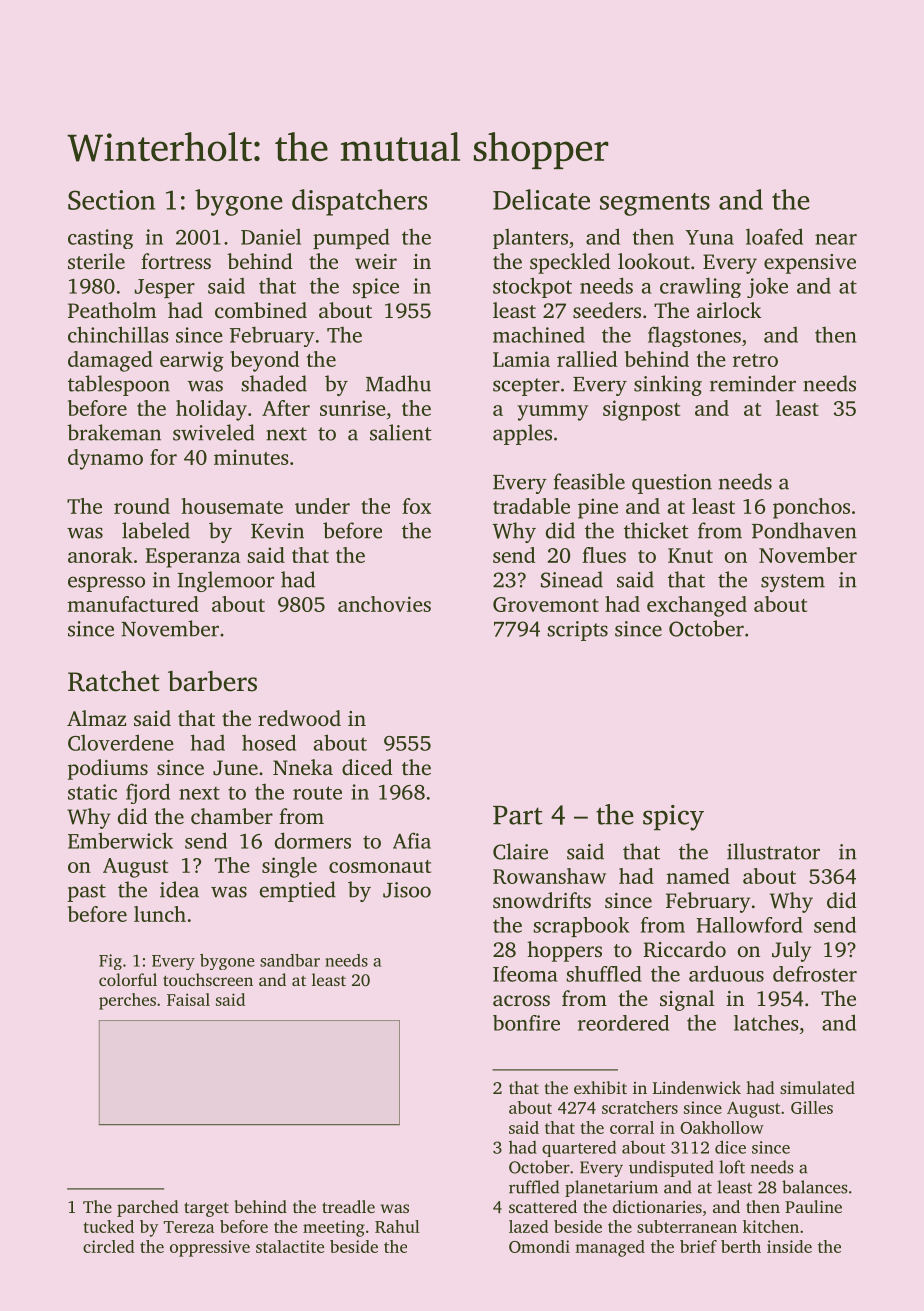 The image size is (924, 1311). Describe the element at coordinates (755, 360) in the document. I see `retro` at that location.
